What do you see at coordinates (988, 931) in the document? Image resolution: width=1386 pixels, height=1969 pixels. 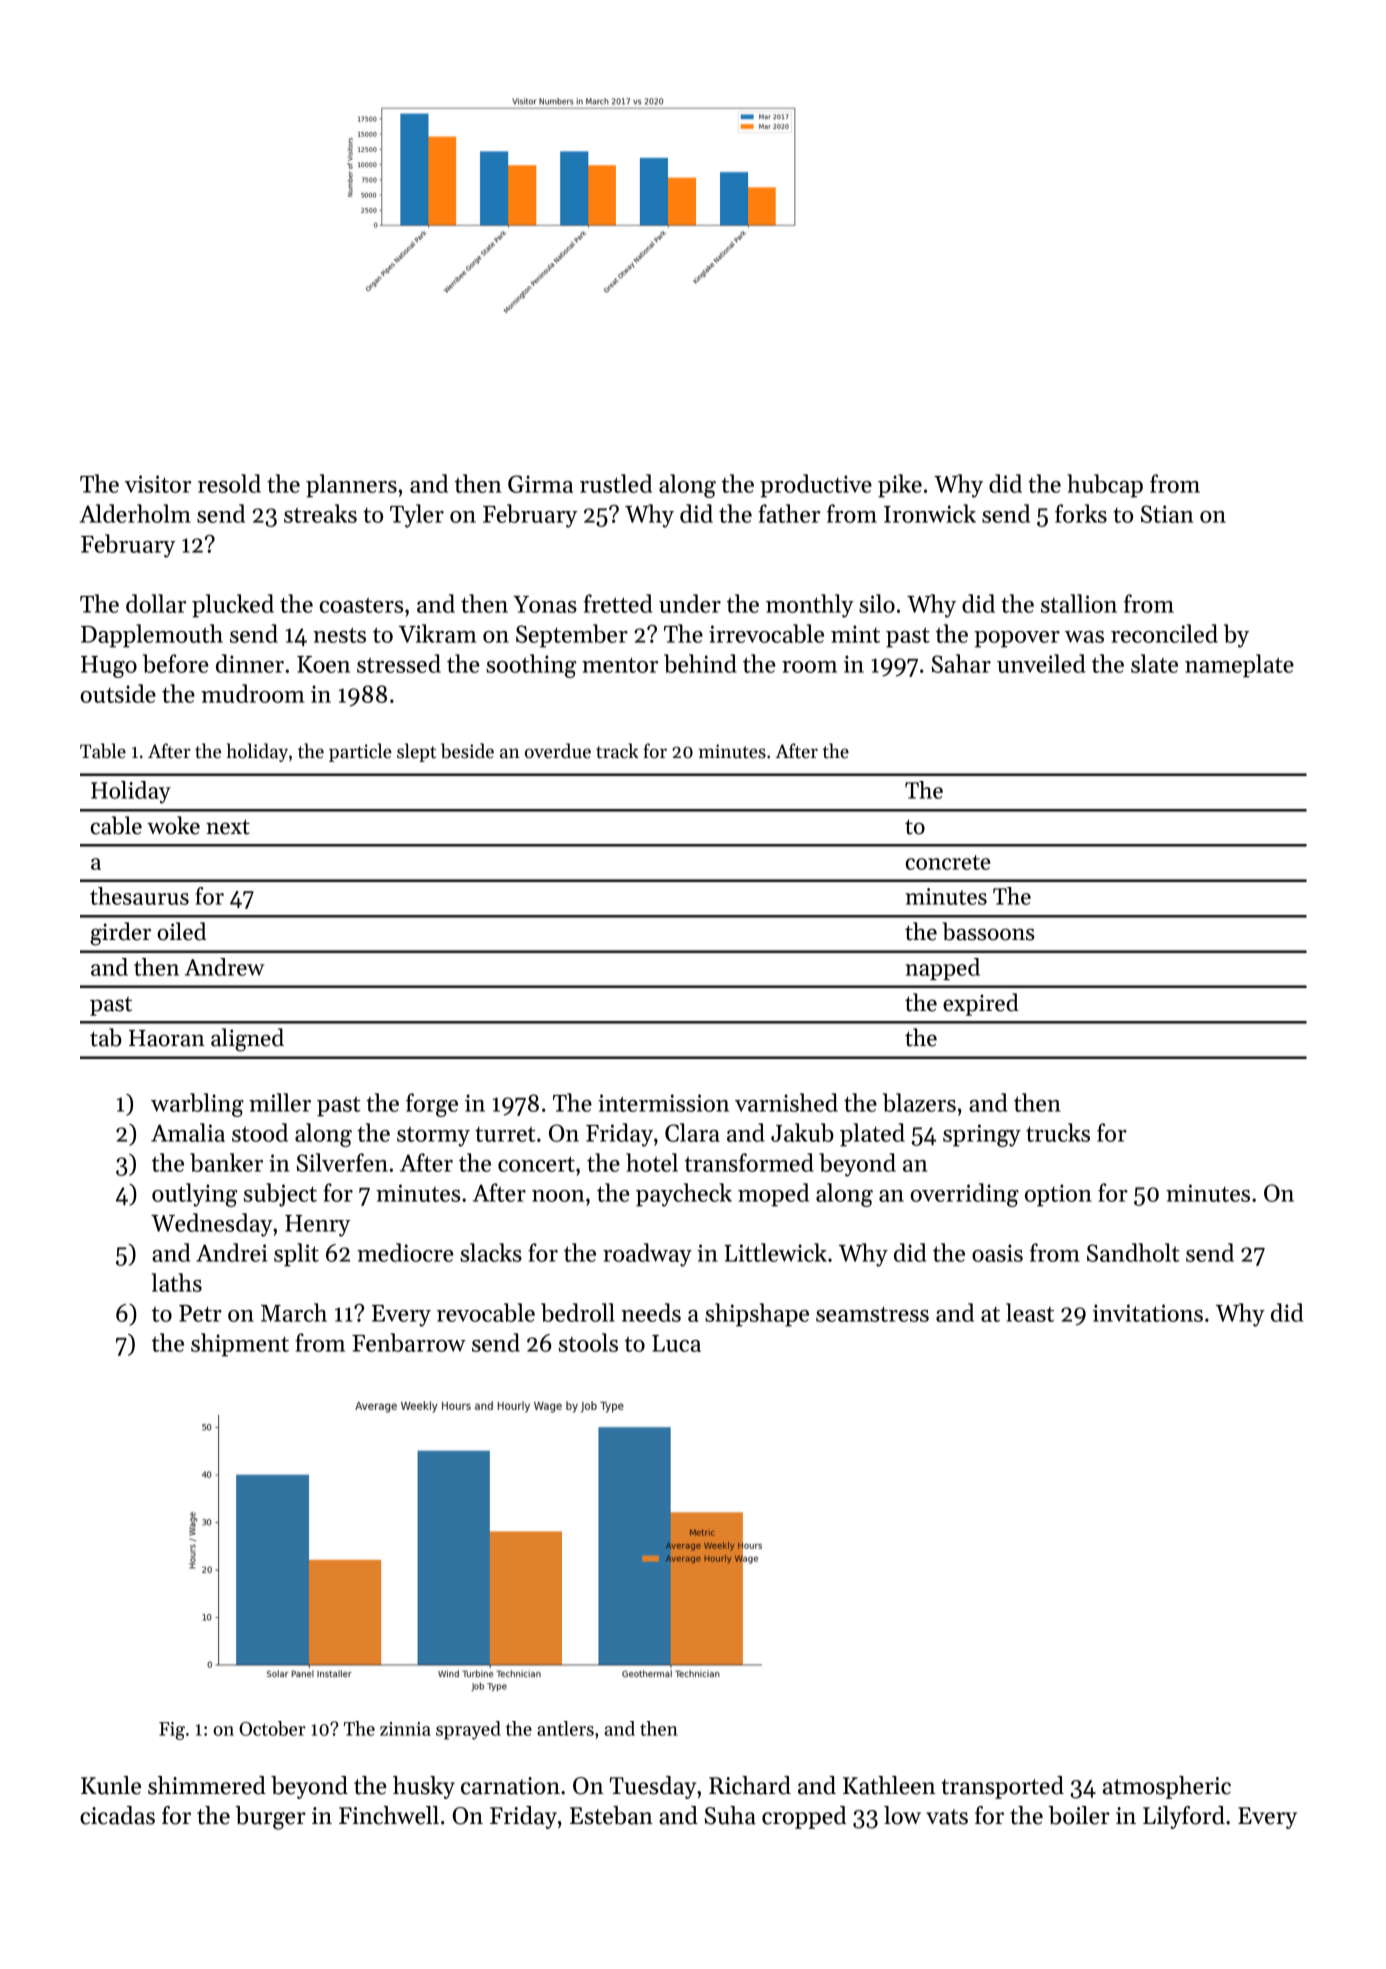 I see `bassoons` at bounding box center [988, 931].
